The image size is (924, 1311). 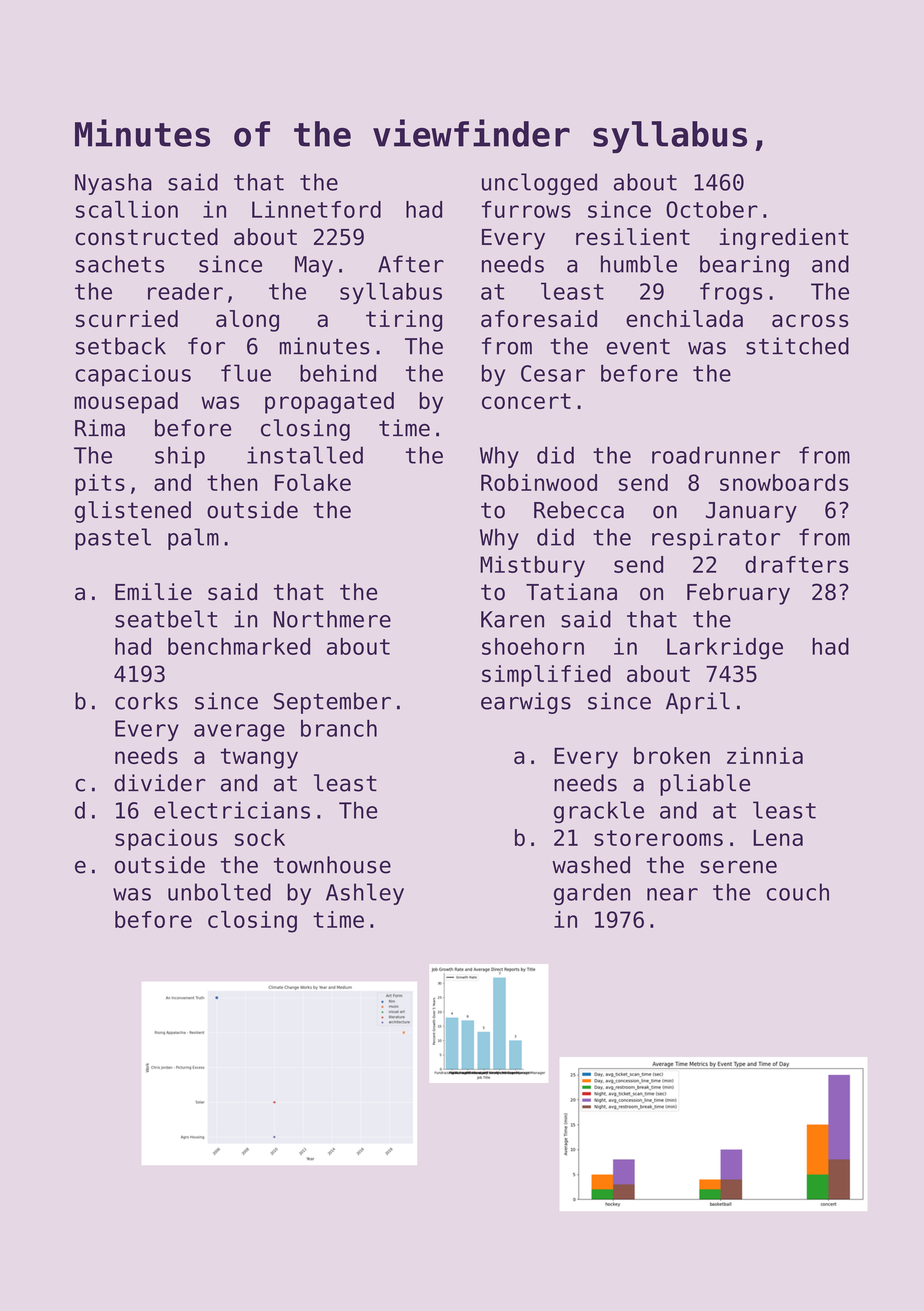 I want to click on corks, so click(x=146, y=701).
